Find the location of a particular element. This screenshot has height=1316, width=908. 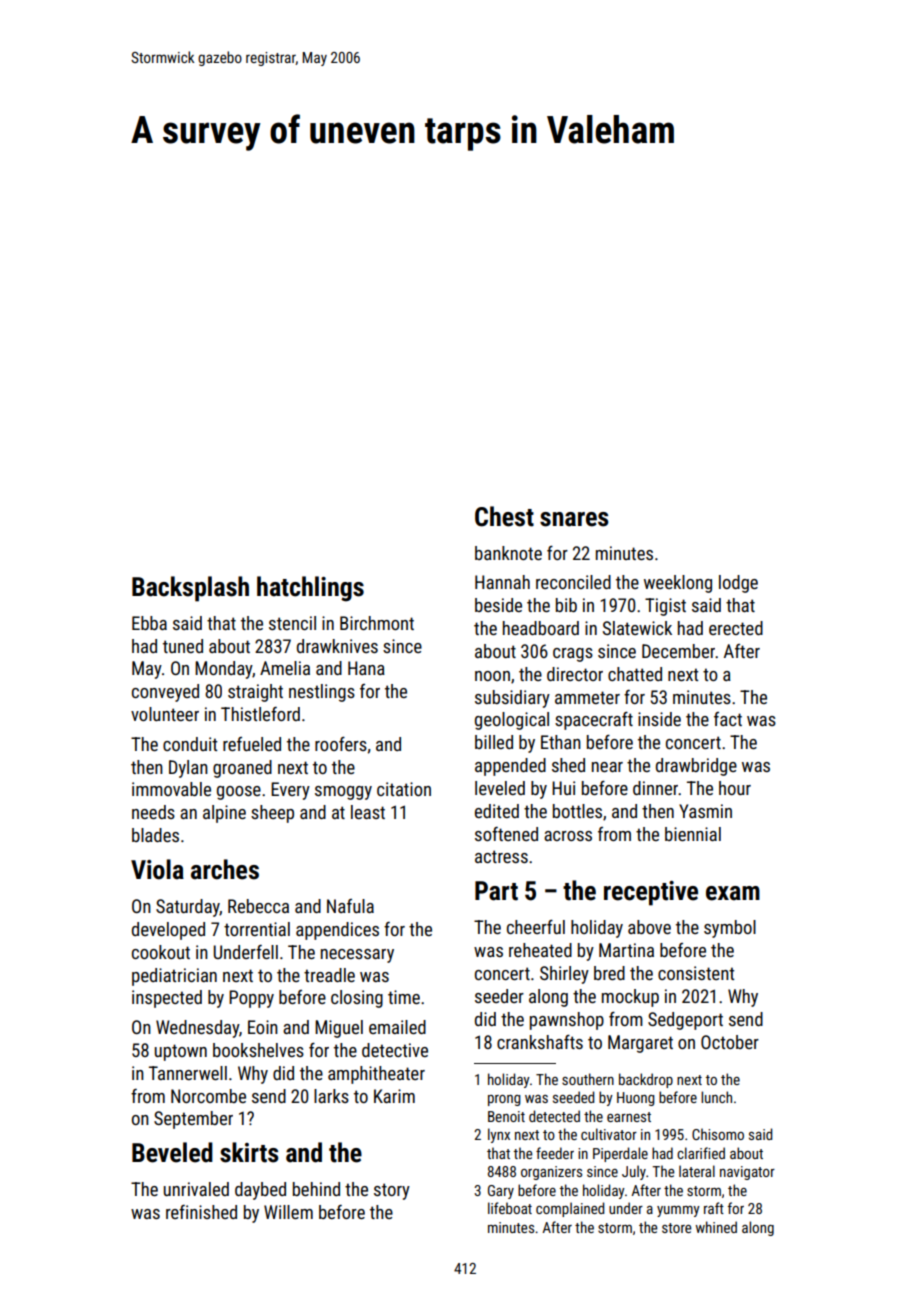

backdrop is located at coordinates (646, 1080).
